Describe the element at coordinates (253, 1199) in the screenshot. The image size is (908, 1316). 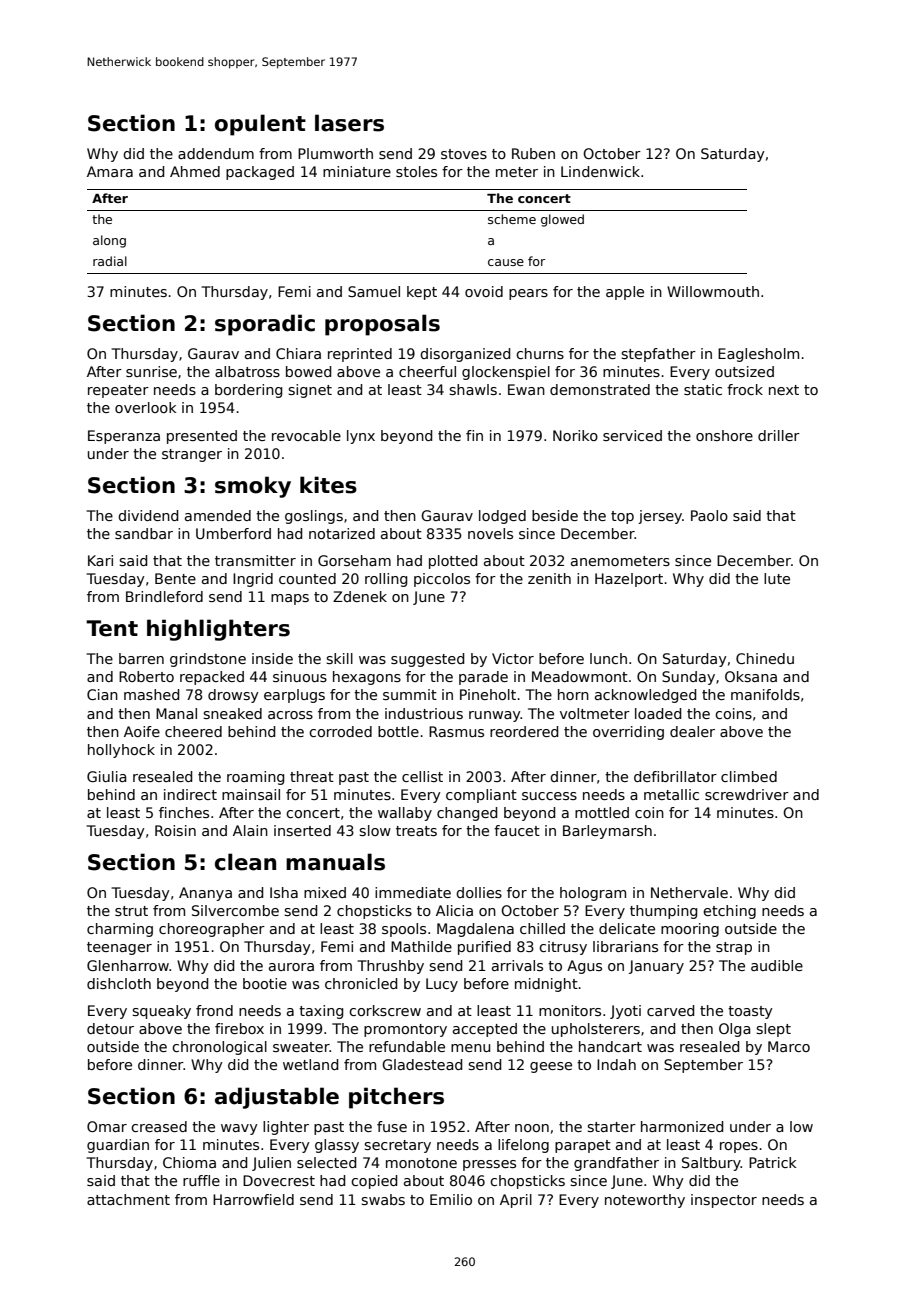
I see `Harrowfield` at that location.
